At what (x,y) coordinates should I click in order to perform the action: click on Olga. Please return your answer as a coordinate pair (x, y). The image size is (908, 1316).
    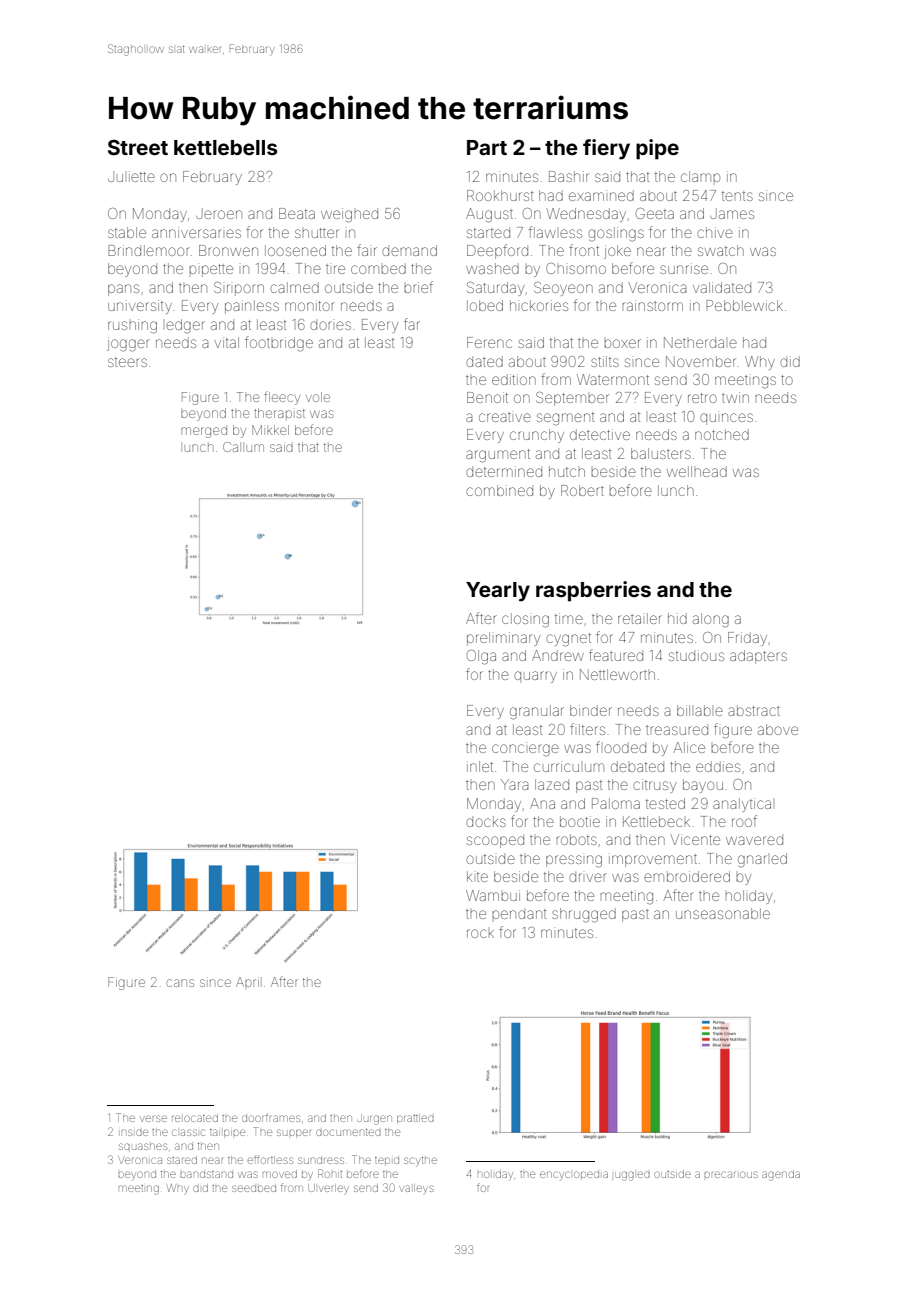
    Looking at the image, I should click on (481, 657).
